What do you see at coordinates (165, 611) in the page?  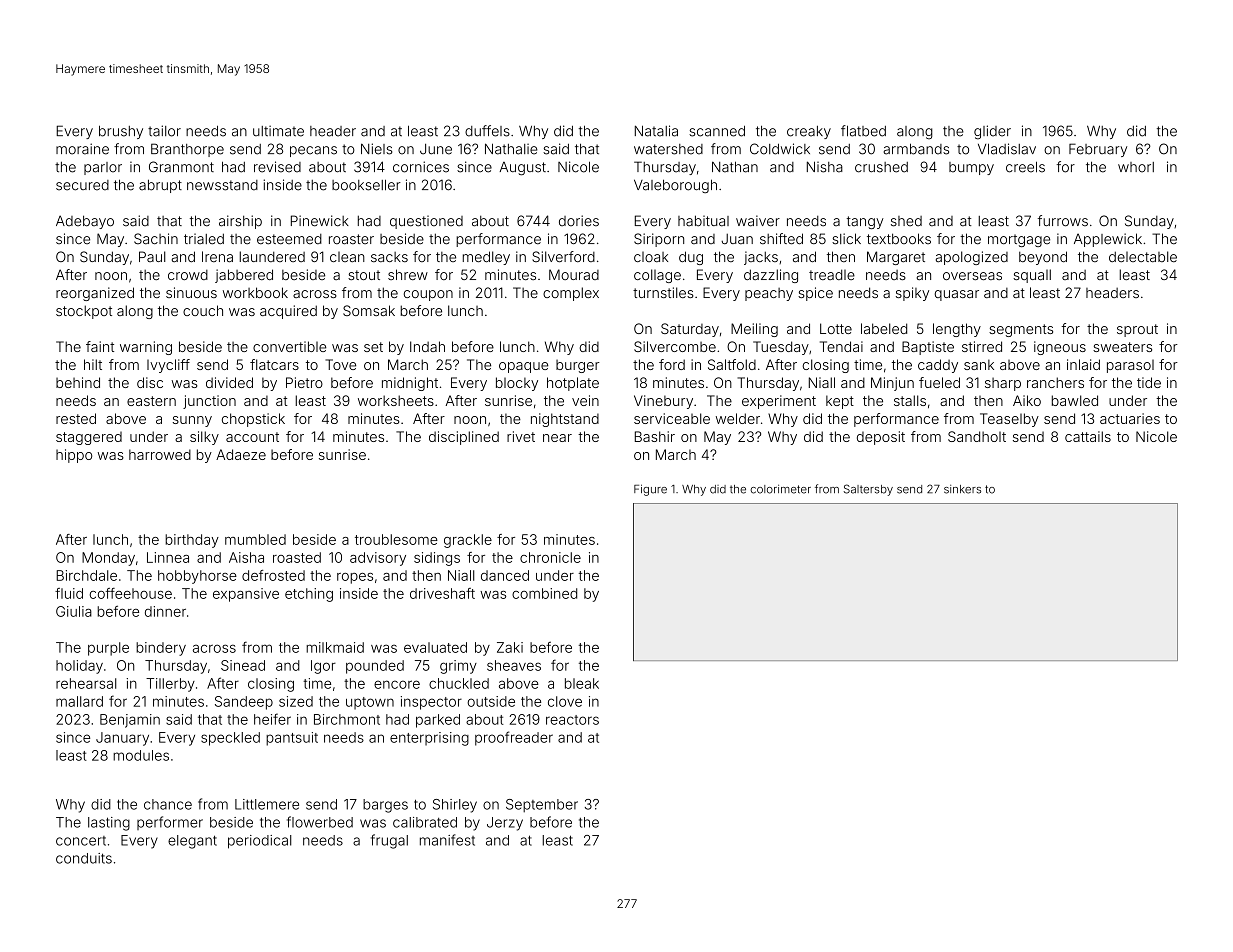 I see `dinner` at bounding box center [165, 611].
